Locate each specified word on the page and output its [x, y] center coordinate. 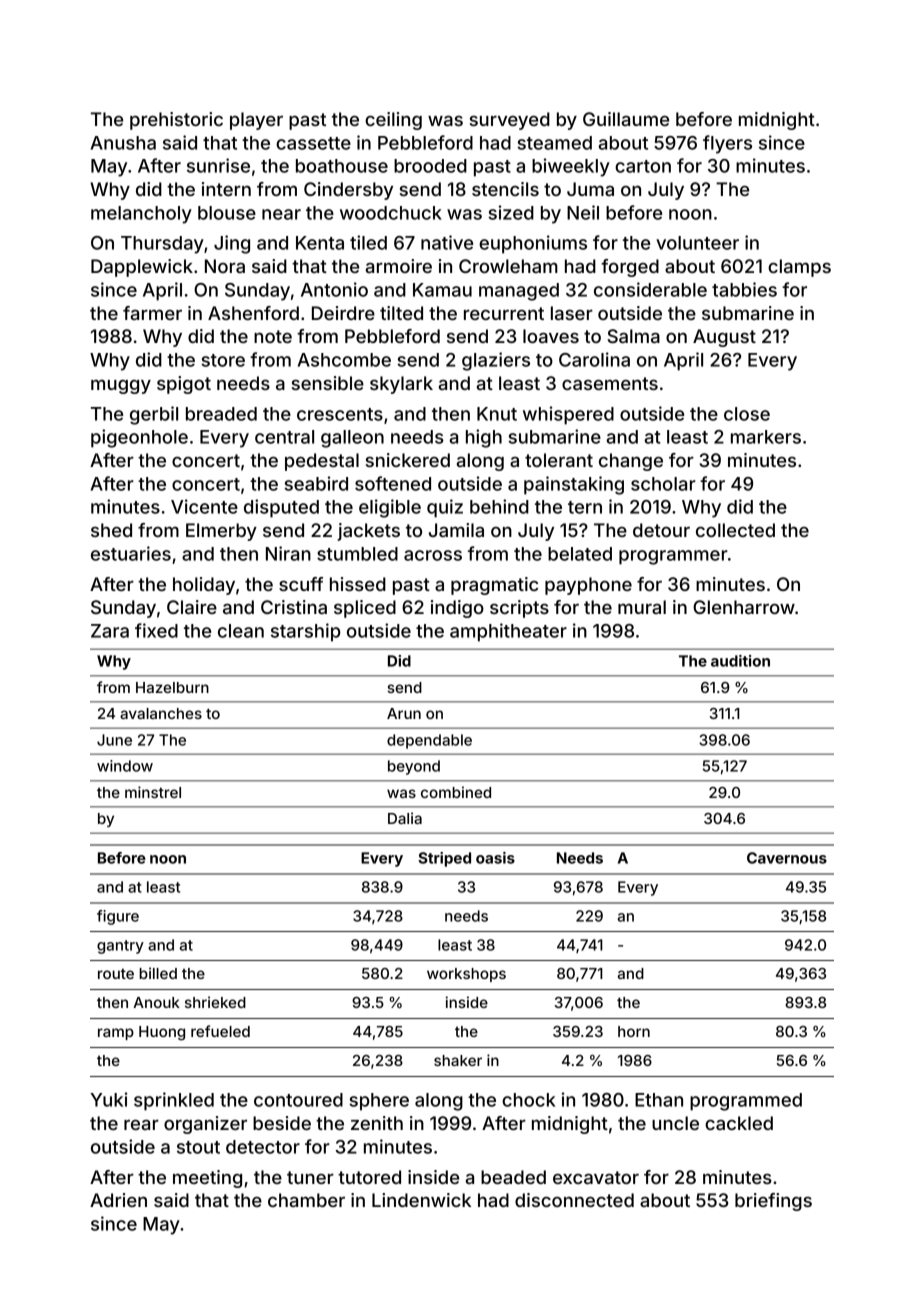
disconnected [574, 1200]
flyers [727, 144]
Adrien [118, 1200]
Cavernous [787, 858]
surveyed [510, 121]
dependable [429, 741]
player [256, 121]
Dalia [405, 818]
